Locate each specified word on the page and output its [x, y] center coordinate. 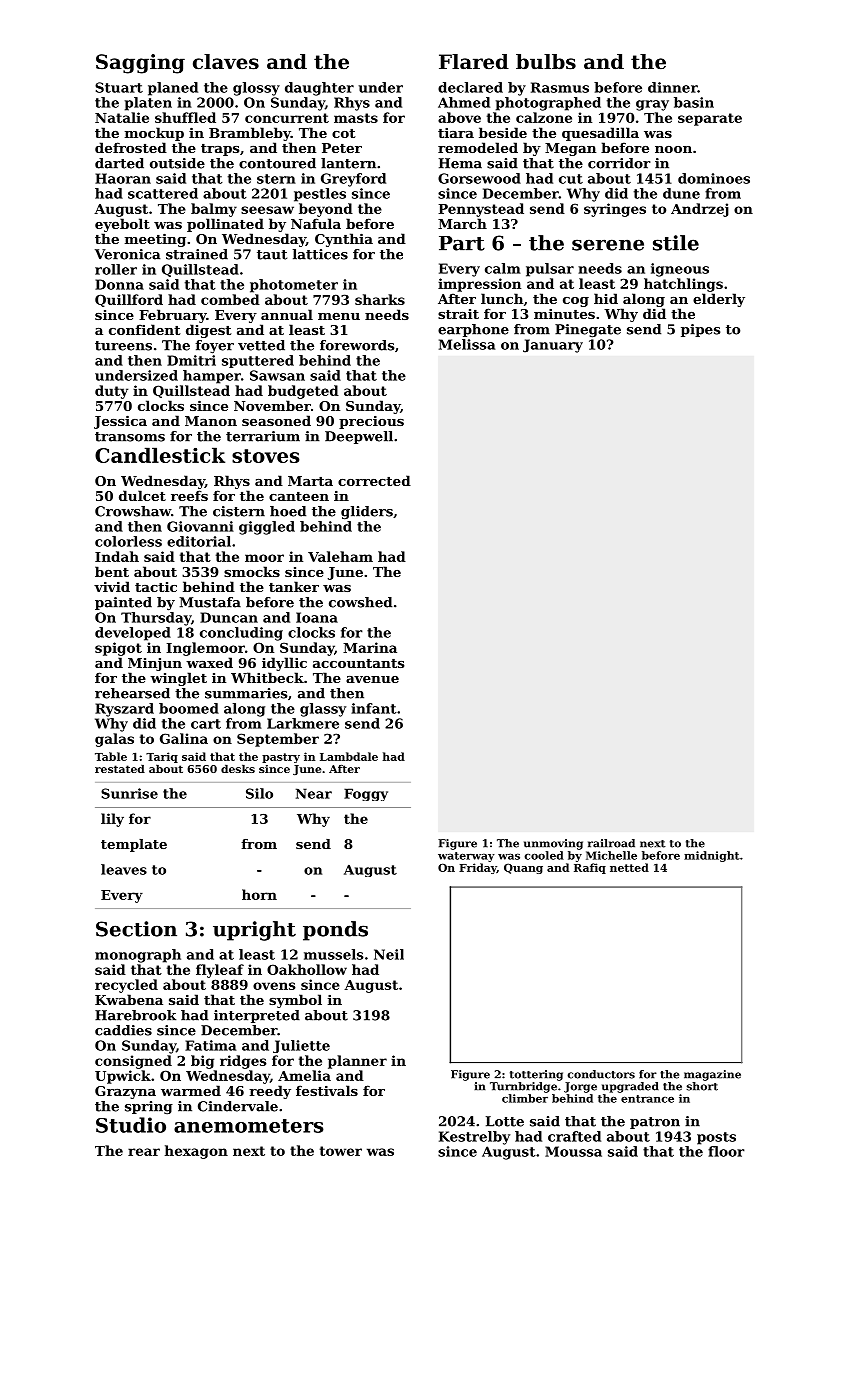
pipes [700, 330]
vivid [112, 586]
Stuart [119, 87]
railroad [611, 843]
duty [111, 392]
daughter [319, 89]
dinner [673, 87]
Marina [370, 647]
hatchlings [683, 285]
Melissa [467, 344]
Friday [478, 868]
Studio [131, 1125]
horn [259, 894]
